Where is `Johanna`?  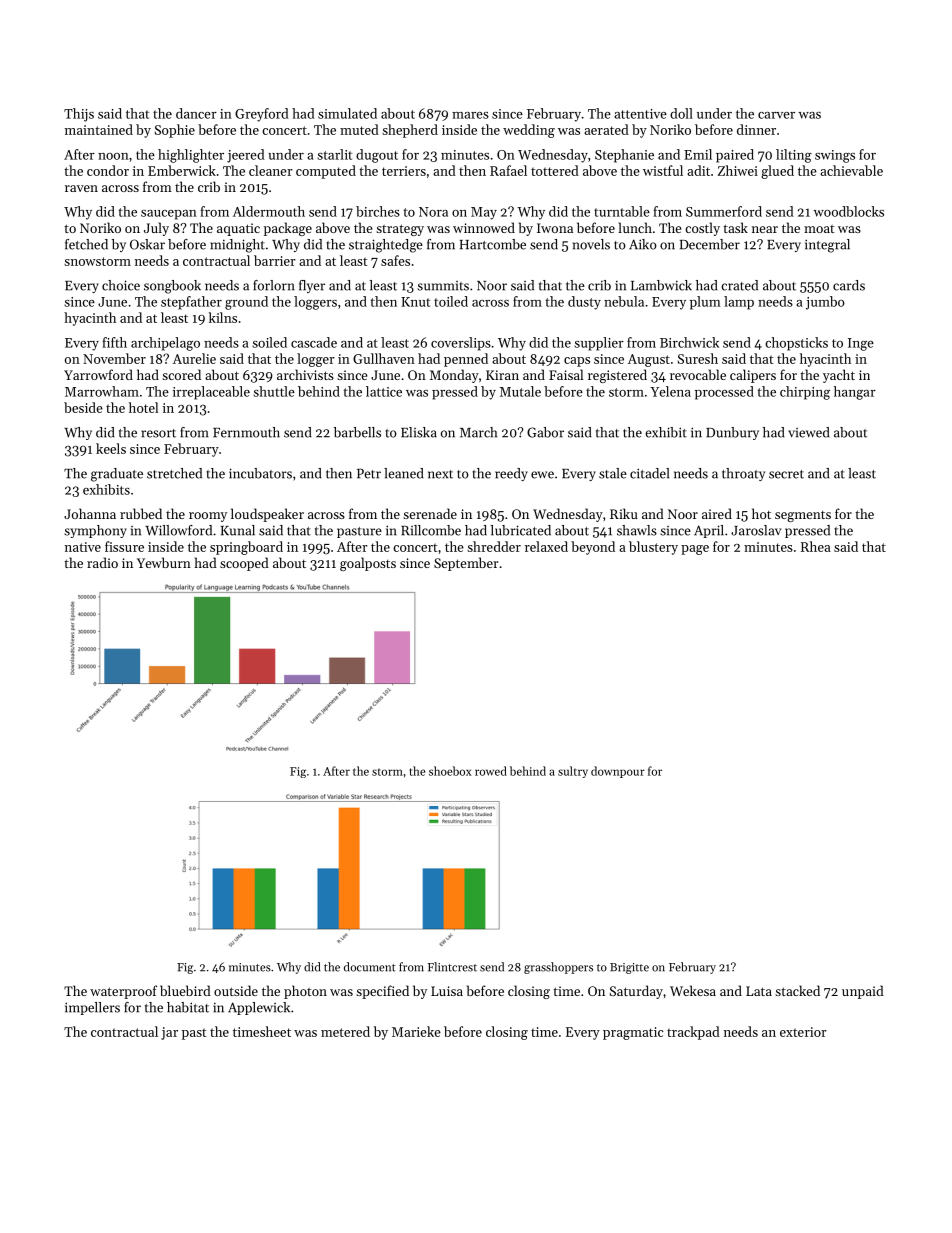 Johanna is located at coordinates (90, 513).
